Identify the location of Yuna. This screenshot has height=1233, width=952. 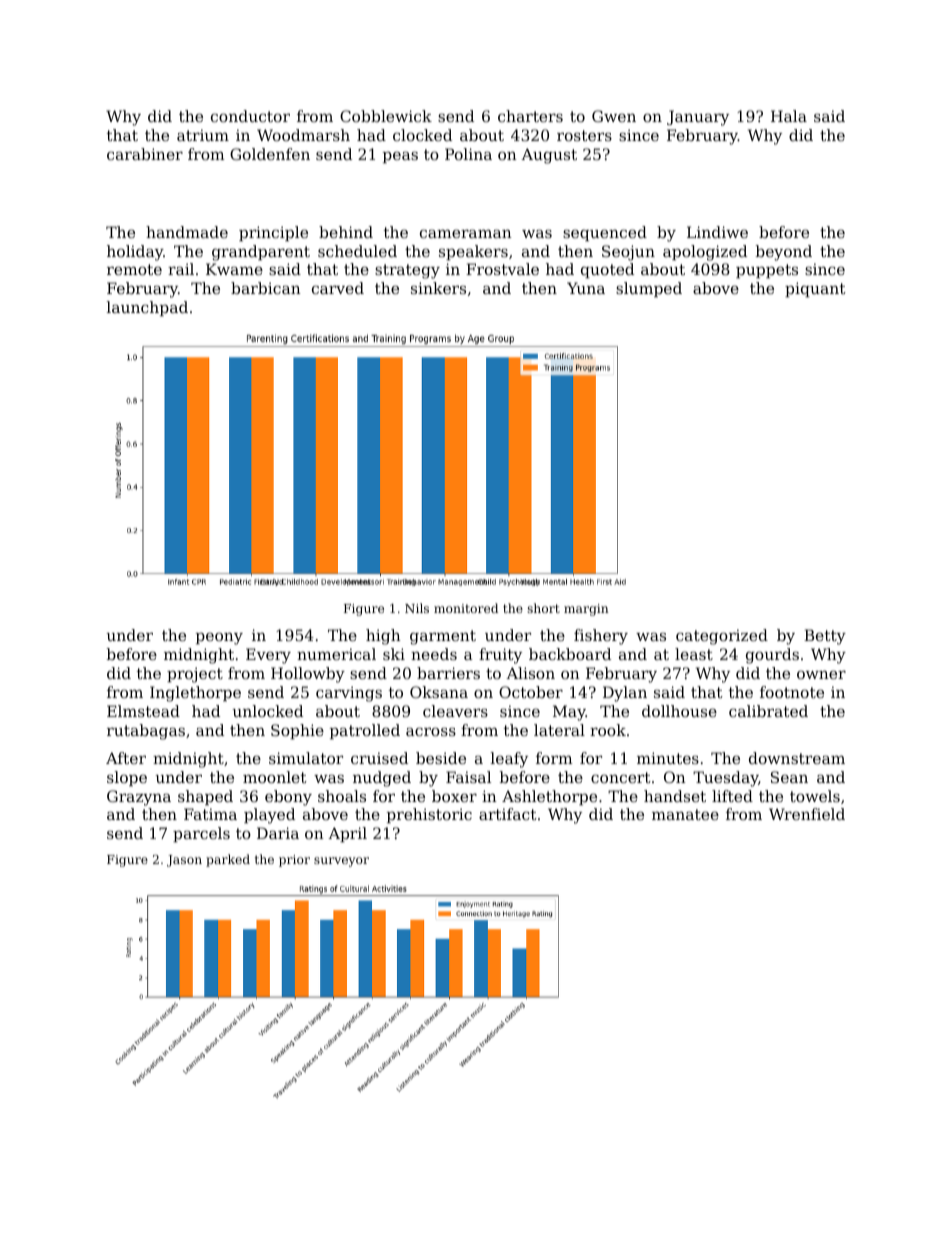
(586, 288).
